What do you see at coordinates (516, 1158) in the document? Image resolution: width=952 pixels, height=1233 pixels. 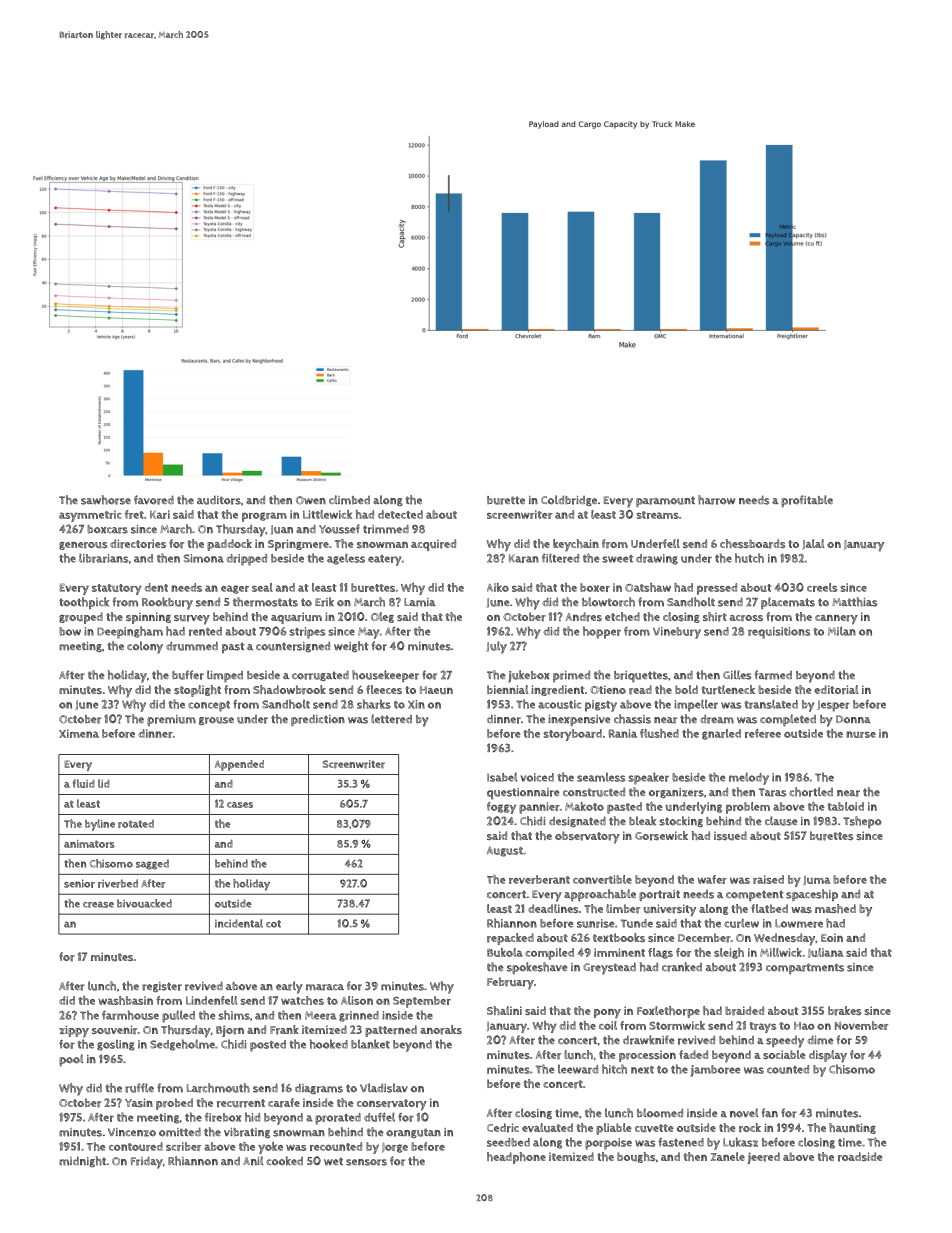 I see `headphone` at bounding box center [516, 1158].
